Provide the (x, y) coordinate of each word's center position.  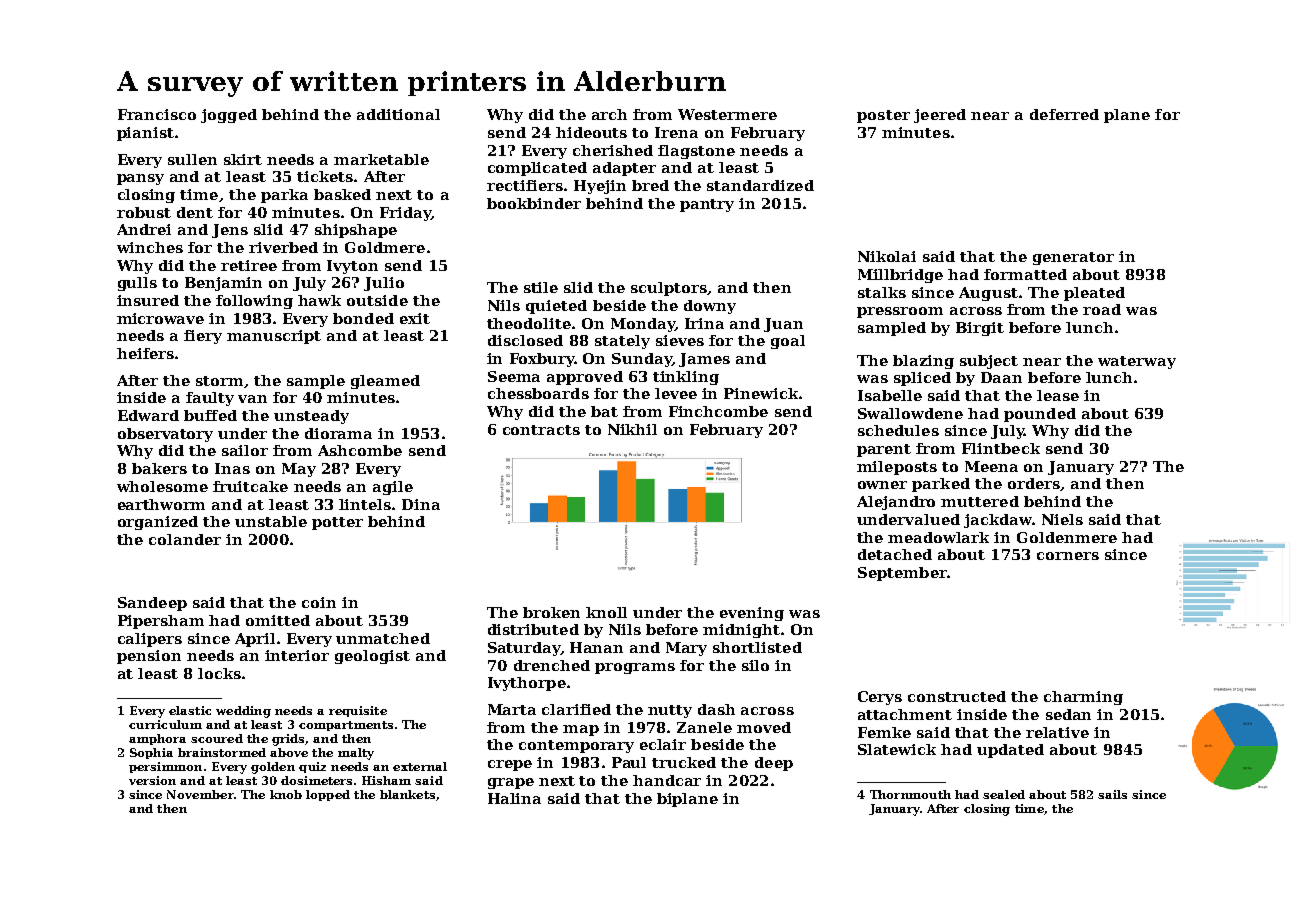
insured (148, 300)
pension (149, 657)
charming (1083, 698)
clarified (576, 709)
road (1102, 309)
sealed (1004, 794)
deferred (1064, 114)
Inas (232, 468)
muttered (980, 501)
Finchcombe (718, 411)
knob (286, 794)
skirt (243, 159)
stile (541, 287)
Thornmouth (910, 794)
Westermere (727, 114)
